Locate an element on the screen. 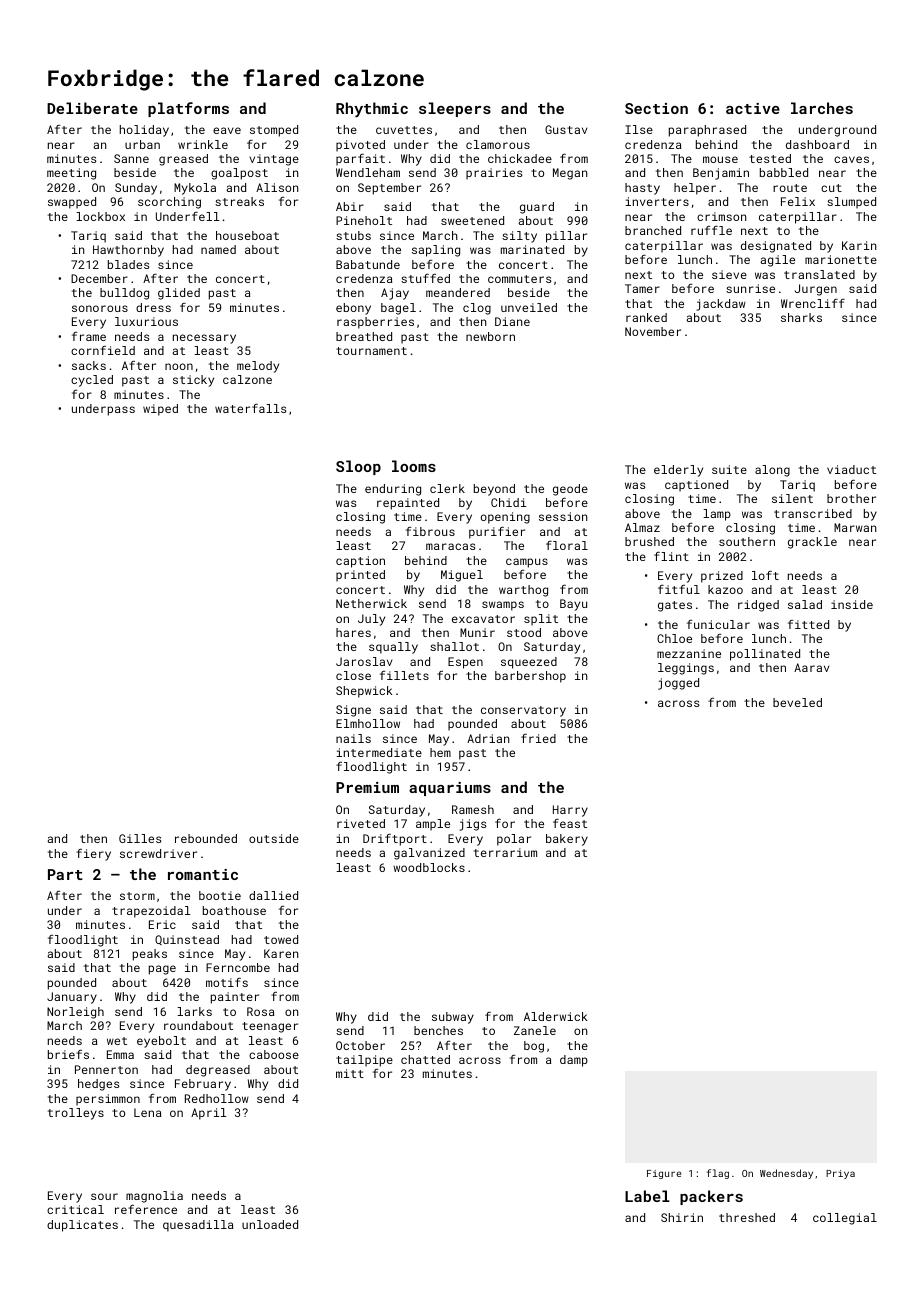  collegial is located at coordinates (845, 1219).
